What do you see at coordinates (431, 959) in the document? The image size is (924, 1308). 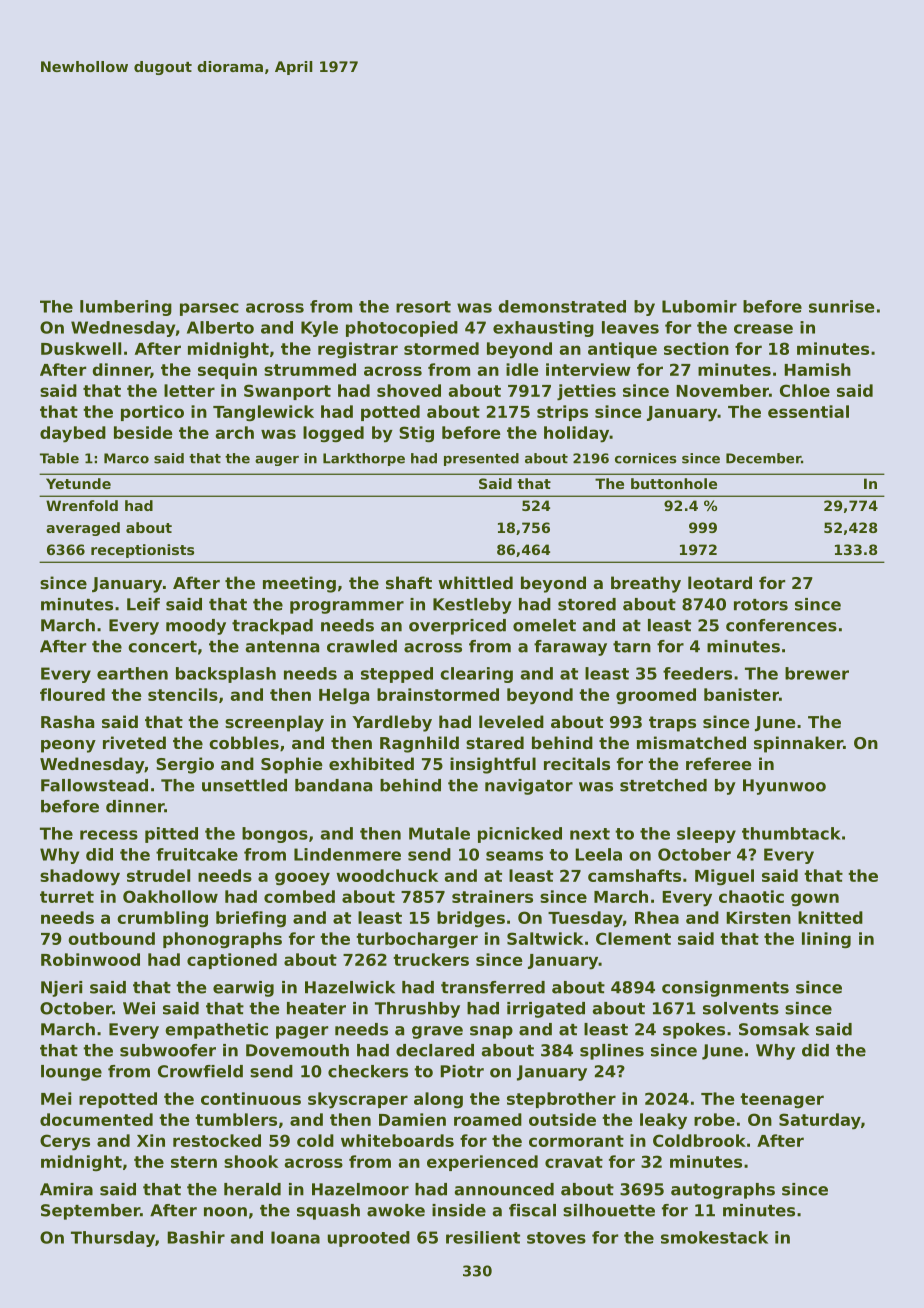 I see `truckers` at bounding box center [431, 959].
